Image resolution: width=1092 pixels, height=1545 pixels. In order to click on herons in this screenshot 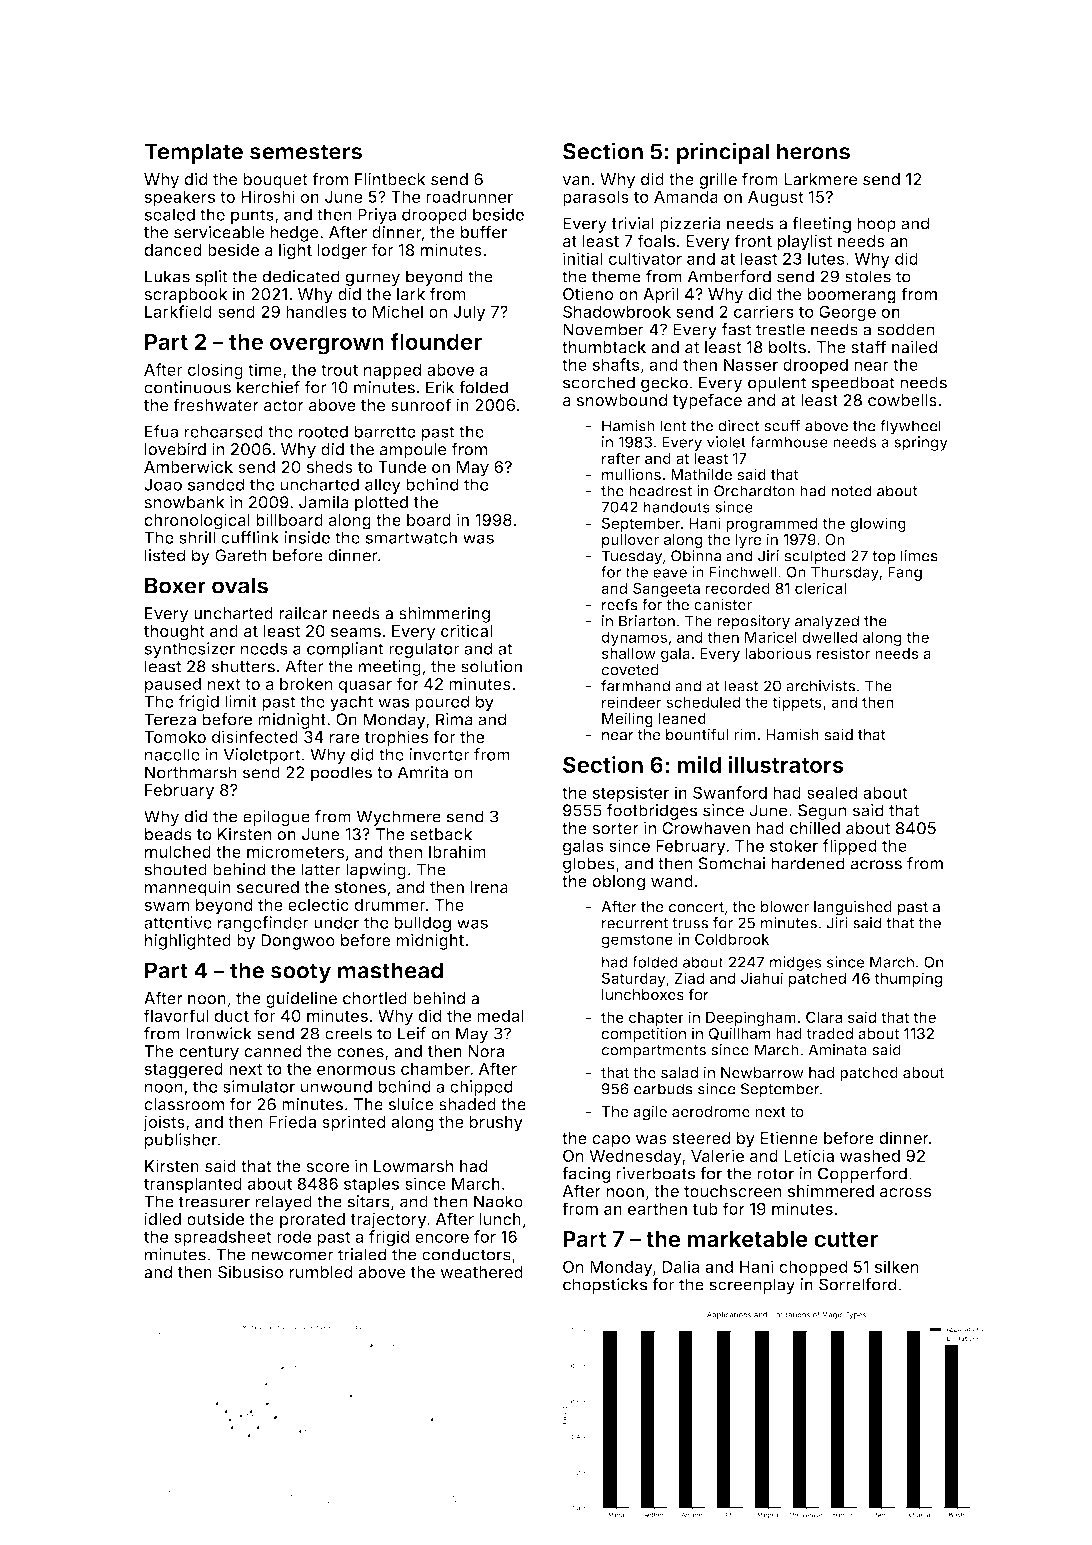, I will do `click(813, 151)`.
